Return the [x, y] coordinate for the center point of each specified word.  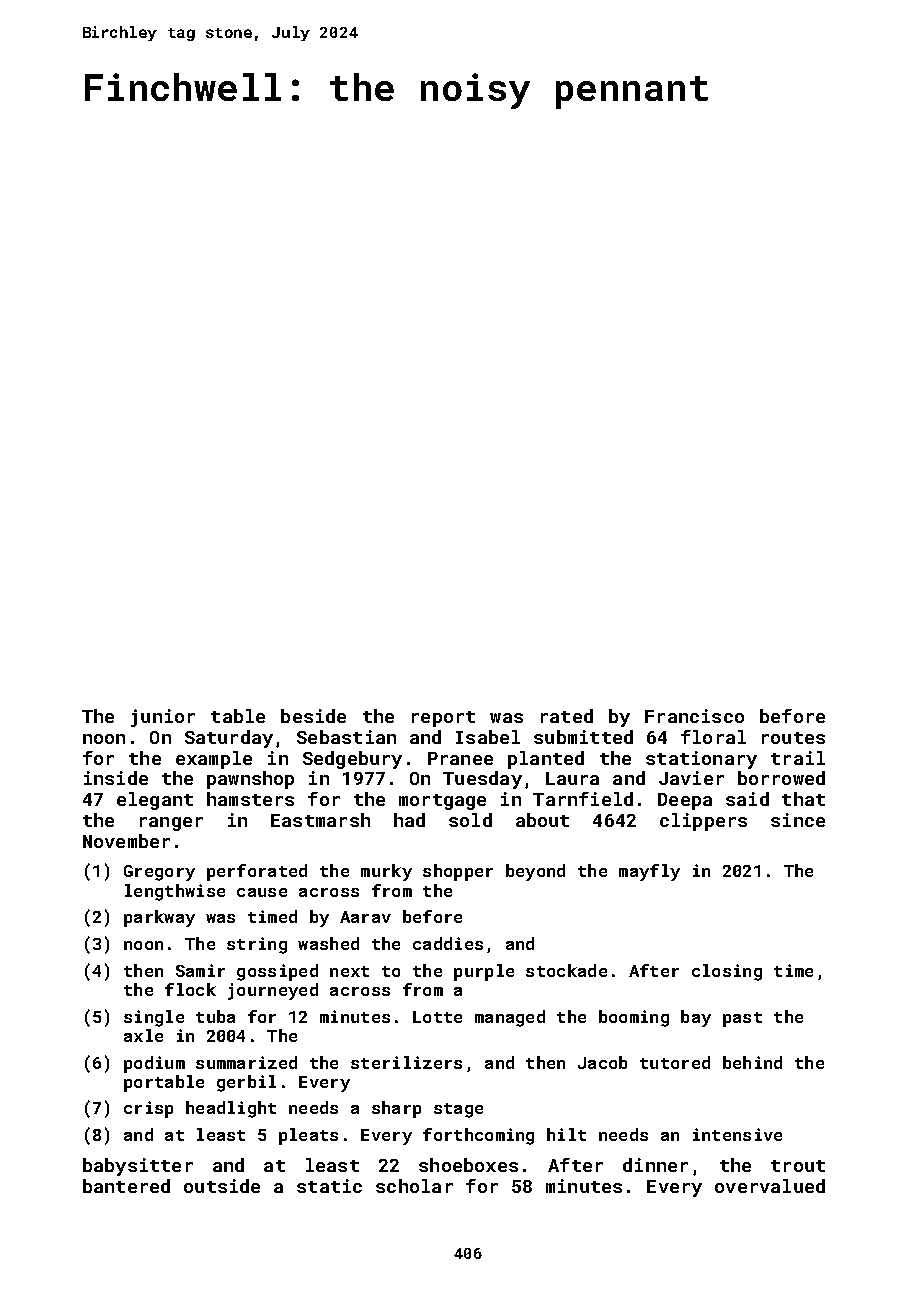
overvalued [770, 1186]
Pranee [460, 758]
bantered [126, 1186]
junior [163, 718]
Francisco [694, 716]
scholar [414, 1186]
